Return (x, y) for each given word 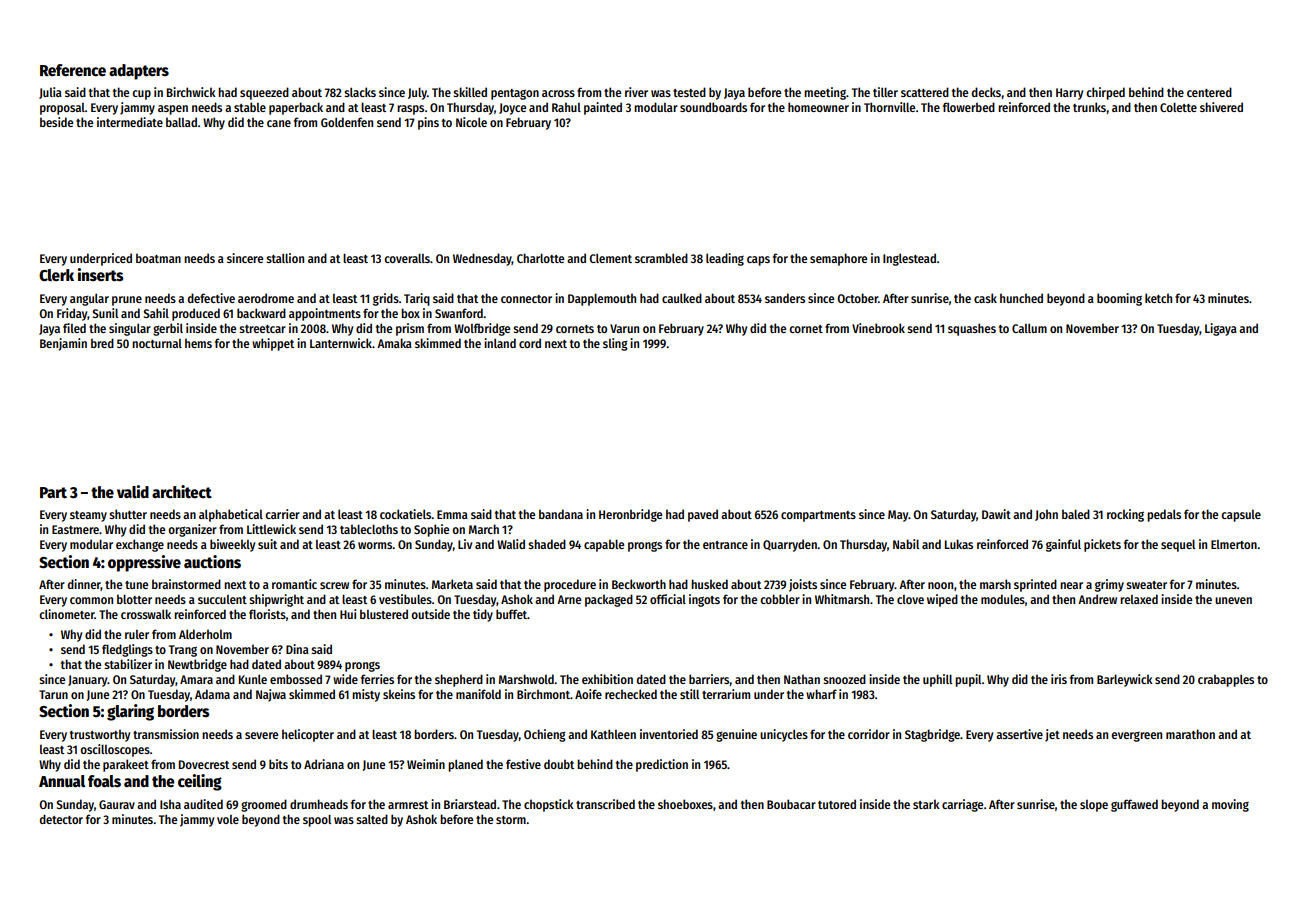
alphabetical (231, 515)
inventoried (669, 734)
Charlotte (540, 258)
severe (261, 735)
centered (1209, 92)
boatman (158, 258)
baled (1076, 514)
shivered (1221, 107)
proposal (62, 109)
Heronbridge (630, 515)
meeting (825, 93)
